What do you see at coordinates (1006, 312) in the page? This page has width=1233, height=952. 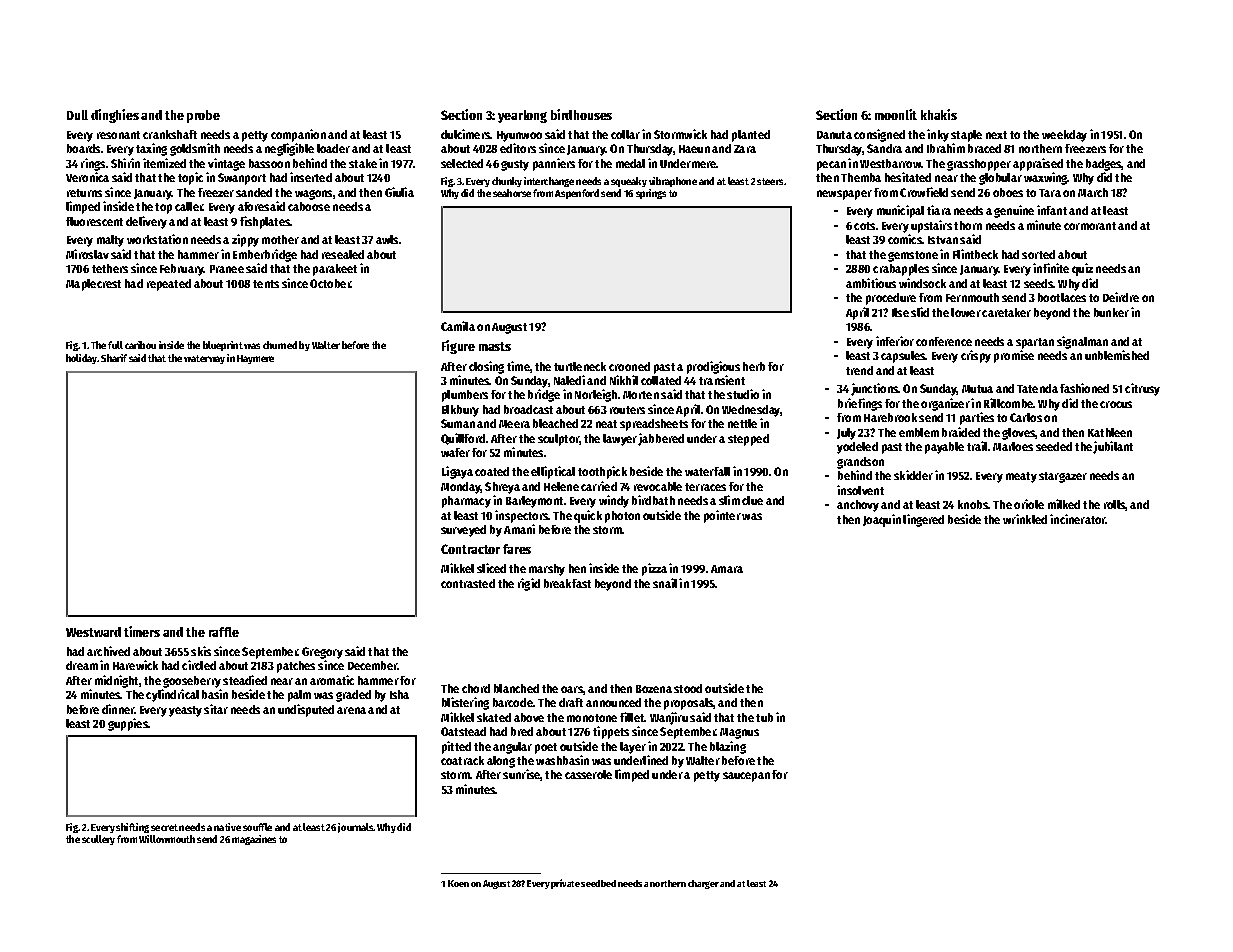 I see `caretaker` at bounding box center [1006, 312].
